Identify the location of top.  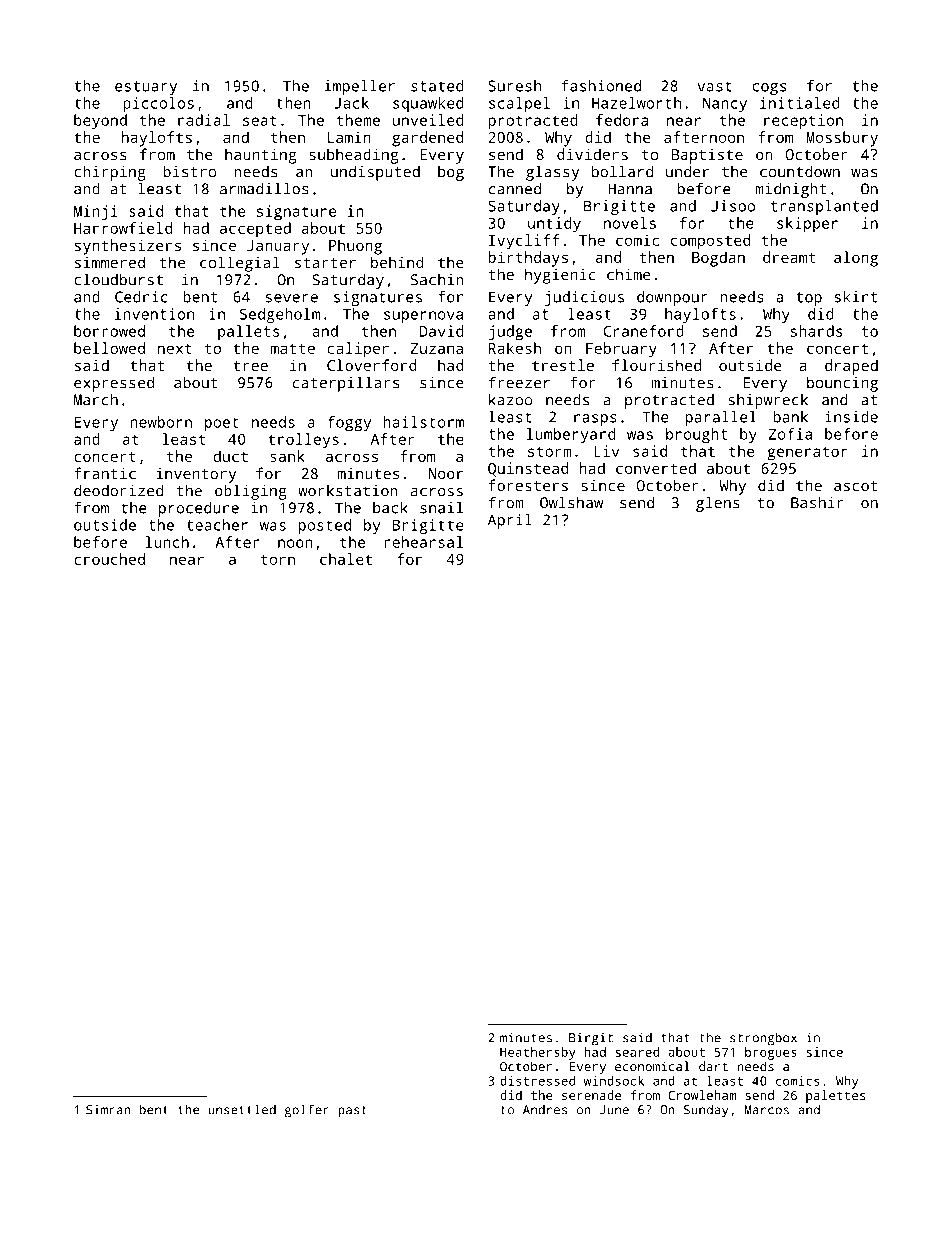
(809, 299).
